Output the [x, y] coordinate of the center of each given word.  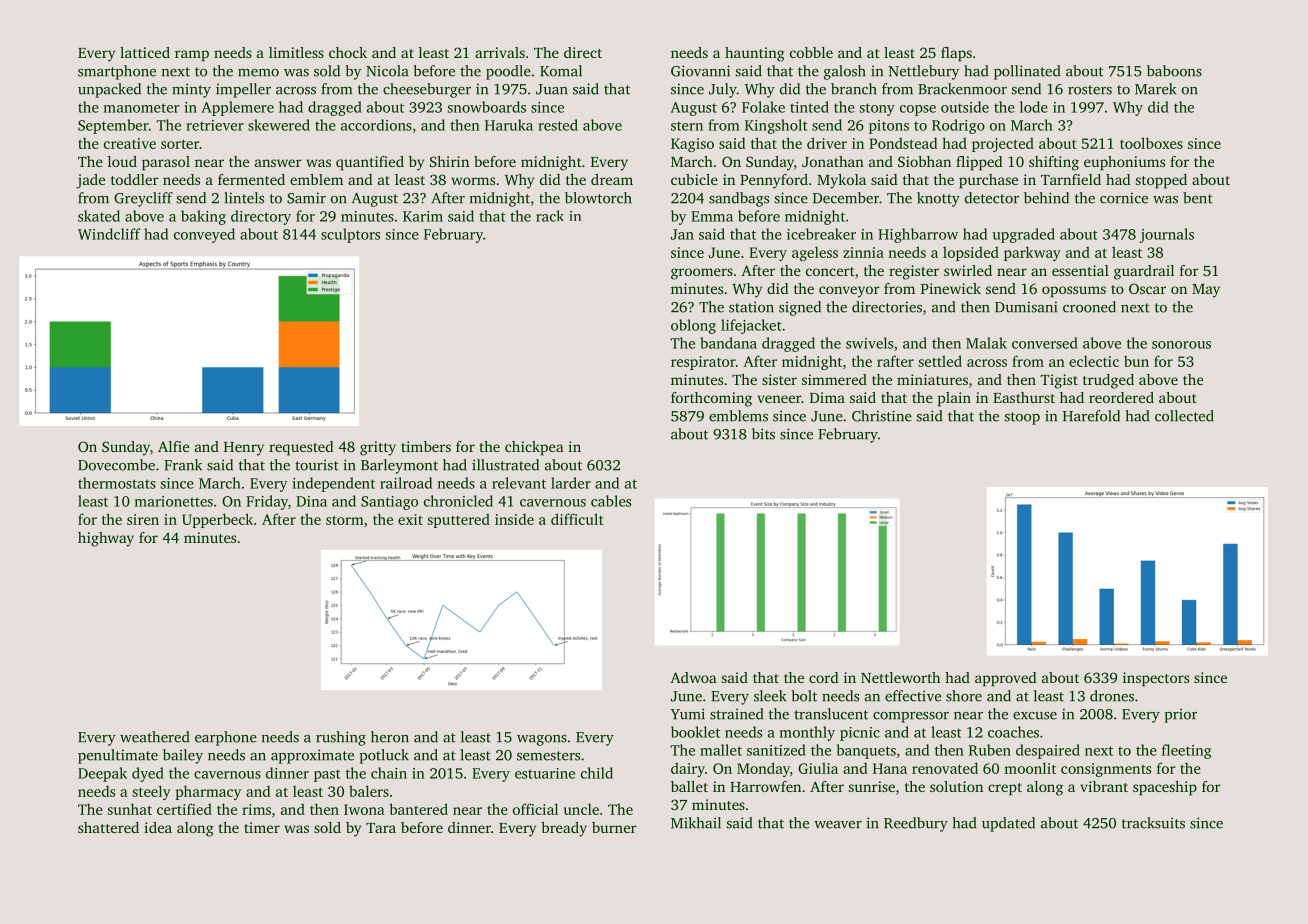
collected [1184, 416]
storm [345, 520]
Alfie [173, 446]
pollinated [1027, 72]
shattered [108, 827]
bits [763, 434]
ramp [192, 56]
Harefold [1091, 416]
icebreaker [821, 234]
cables [611, 501]
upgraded [1024, 235]
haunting [755, 54]
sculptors [350, 235]
